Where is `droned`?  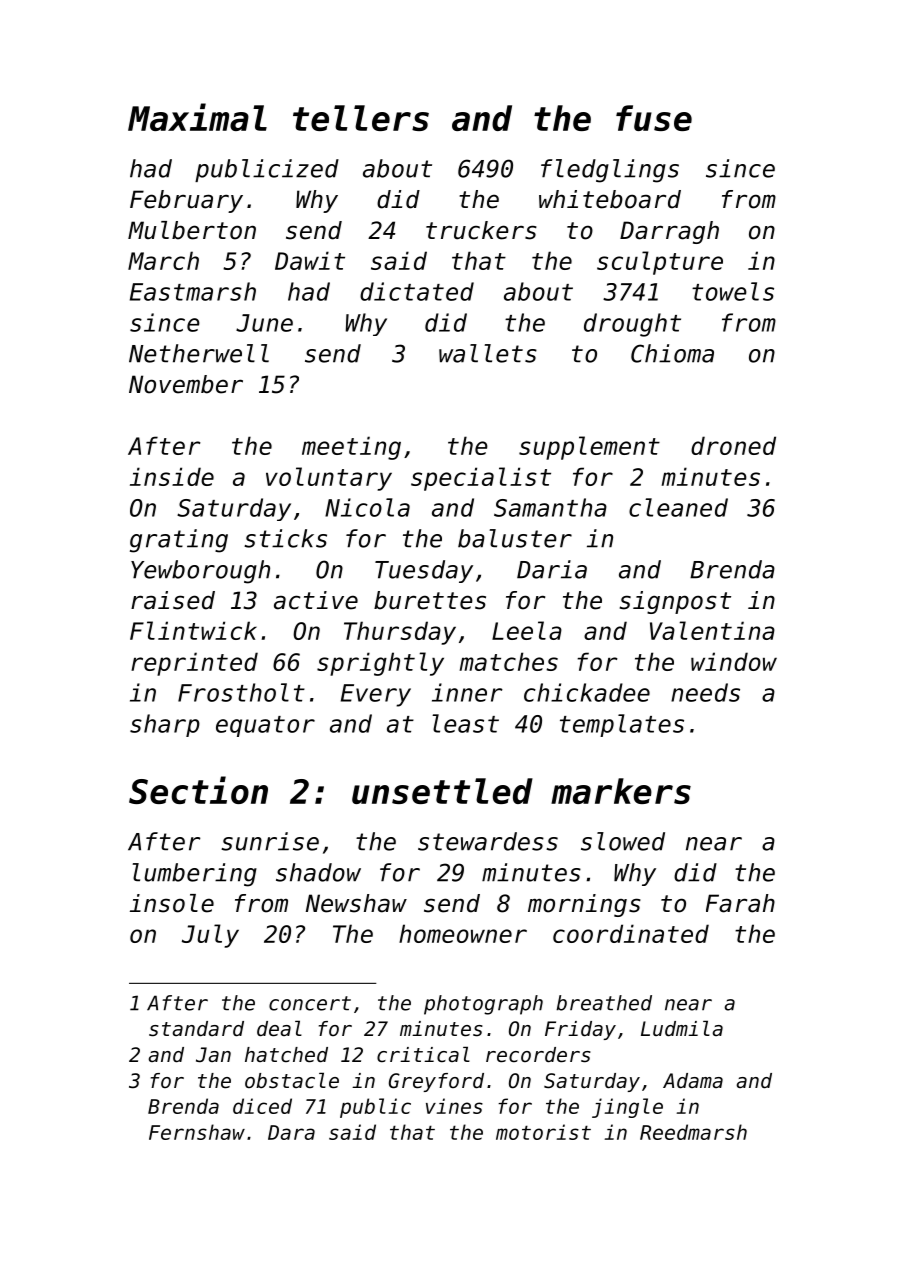 droned is located at coordinates (733, 445).
